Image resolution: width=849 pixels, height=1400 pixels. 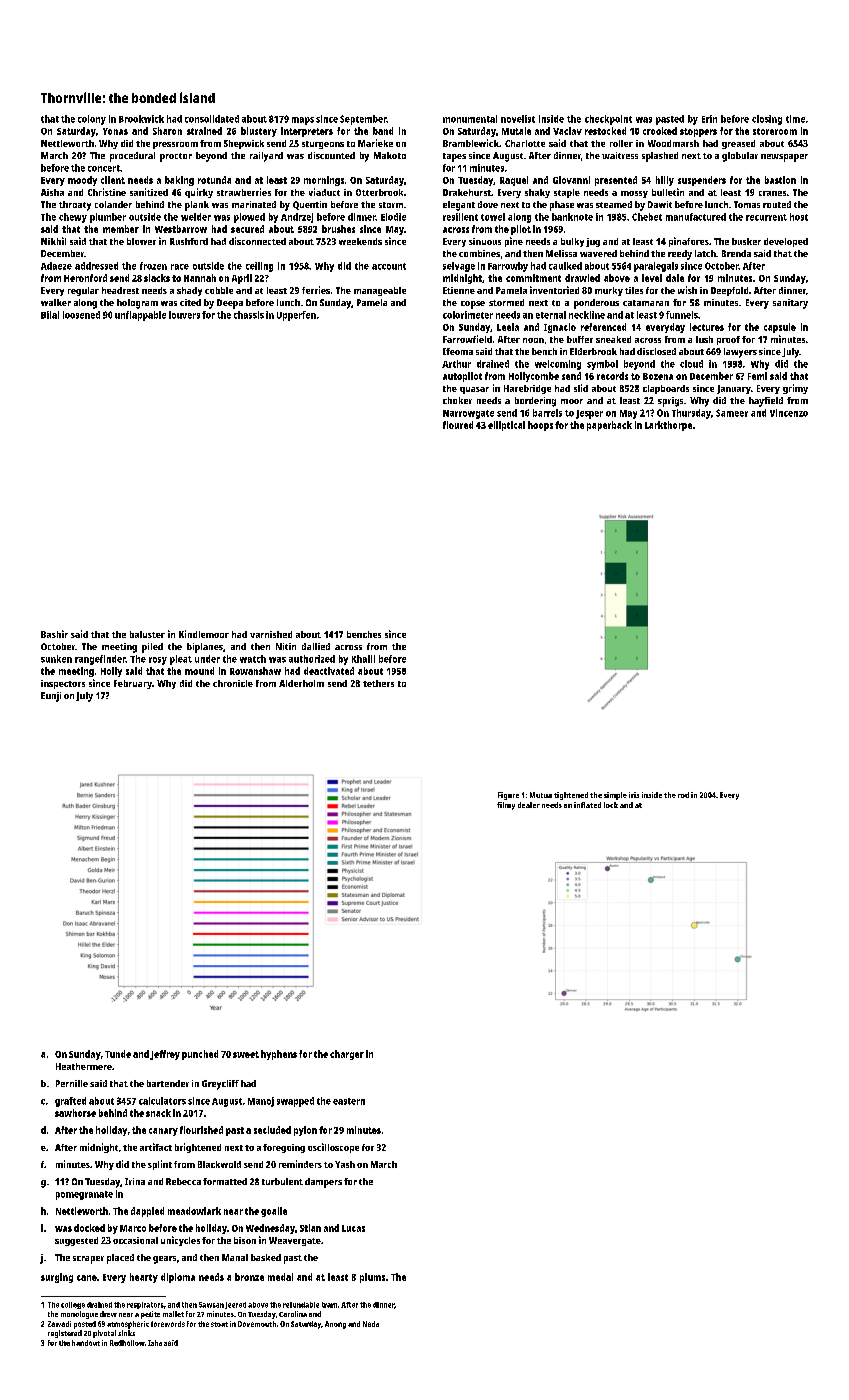 What do you see at coordinates (689, 242) in the screenshot?
I see `pinafores` at bounding box center [689, 242].
